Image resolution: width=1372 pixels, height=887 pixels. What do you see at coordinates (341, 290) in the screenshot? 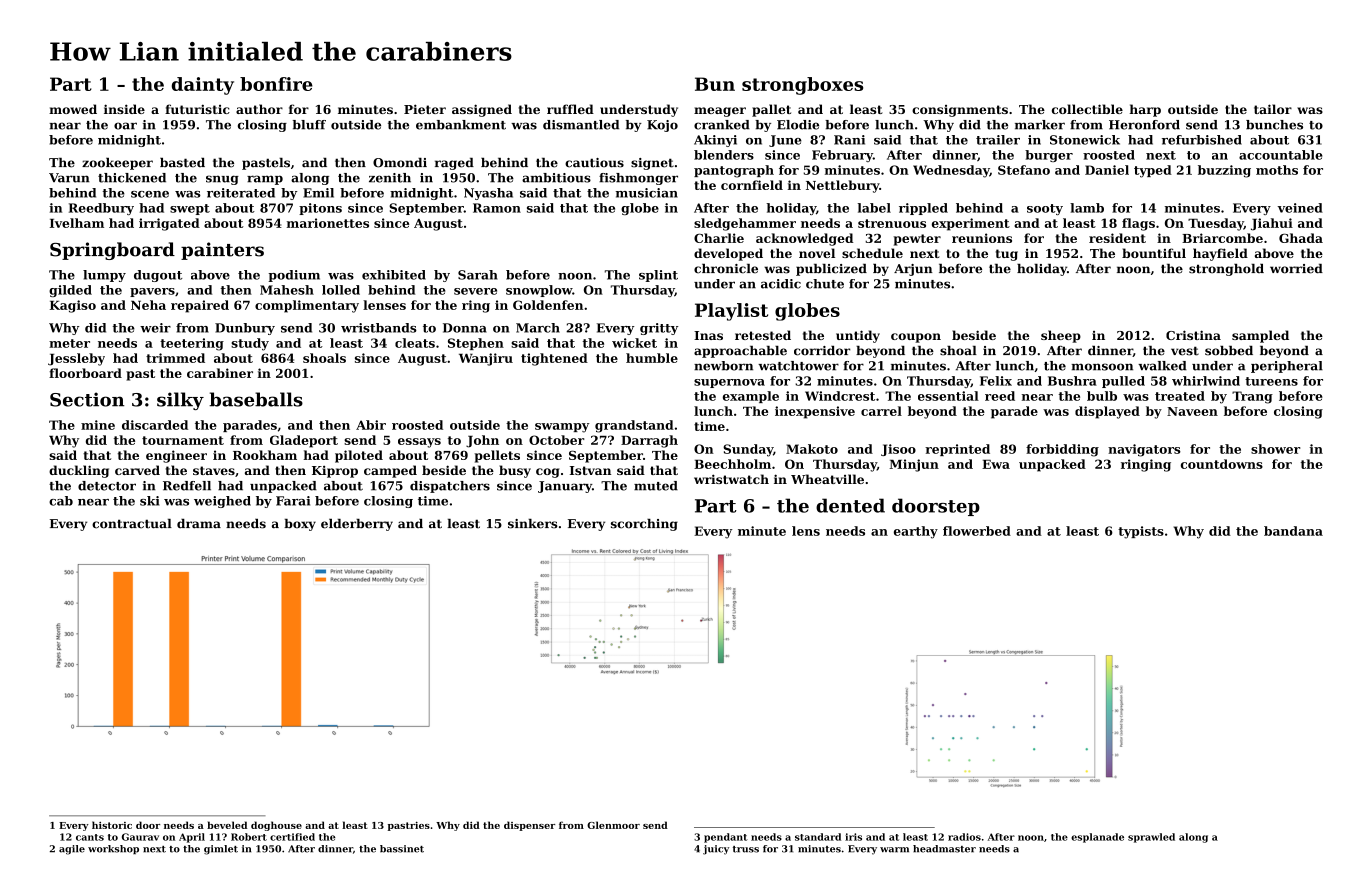
I see `lolled` at bounding box center [341, 290].
